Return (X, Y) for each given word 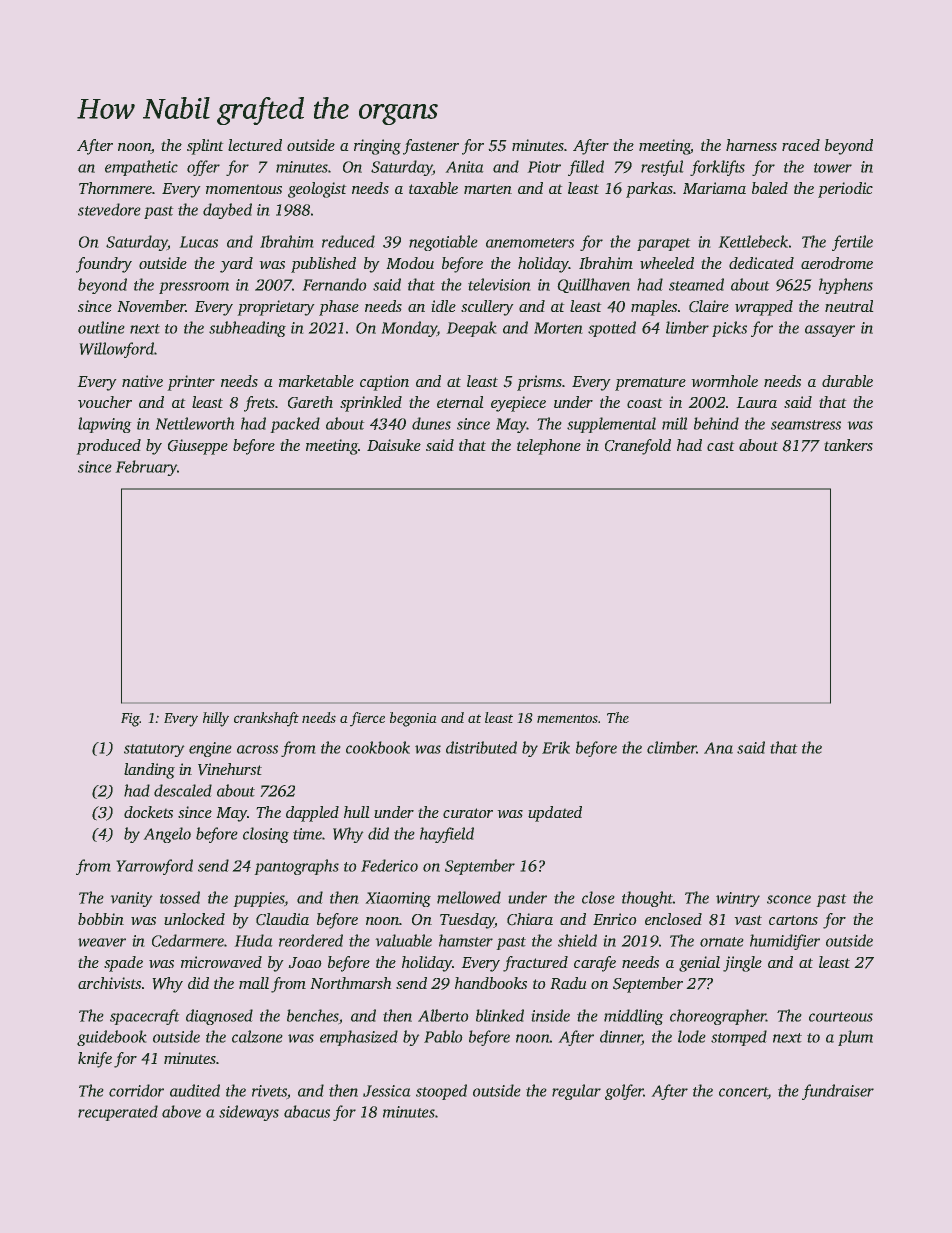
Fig (130, 720)
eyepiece (518, 404)
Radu (568, 983)
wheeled (667, 263)
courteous (841, 1017)
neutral (849, 306)
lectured (255, 145)
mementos (567, 718)
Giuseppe (198, 447)
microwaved (221, 962)
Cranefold (638, 447)
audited (195, 1090)
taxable (433, 188)
